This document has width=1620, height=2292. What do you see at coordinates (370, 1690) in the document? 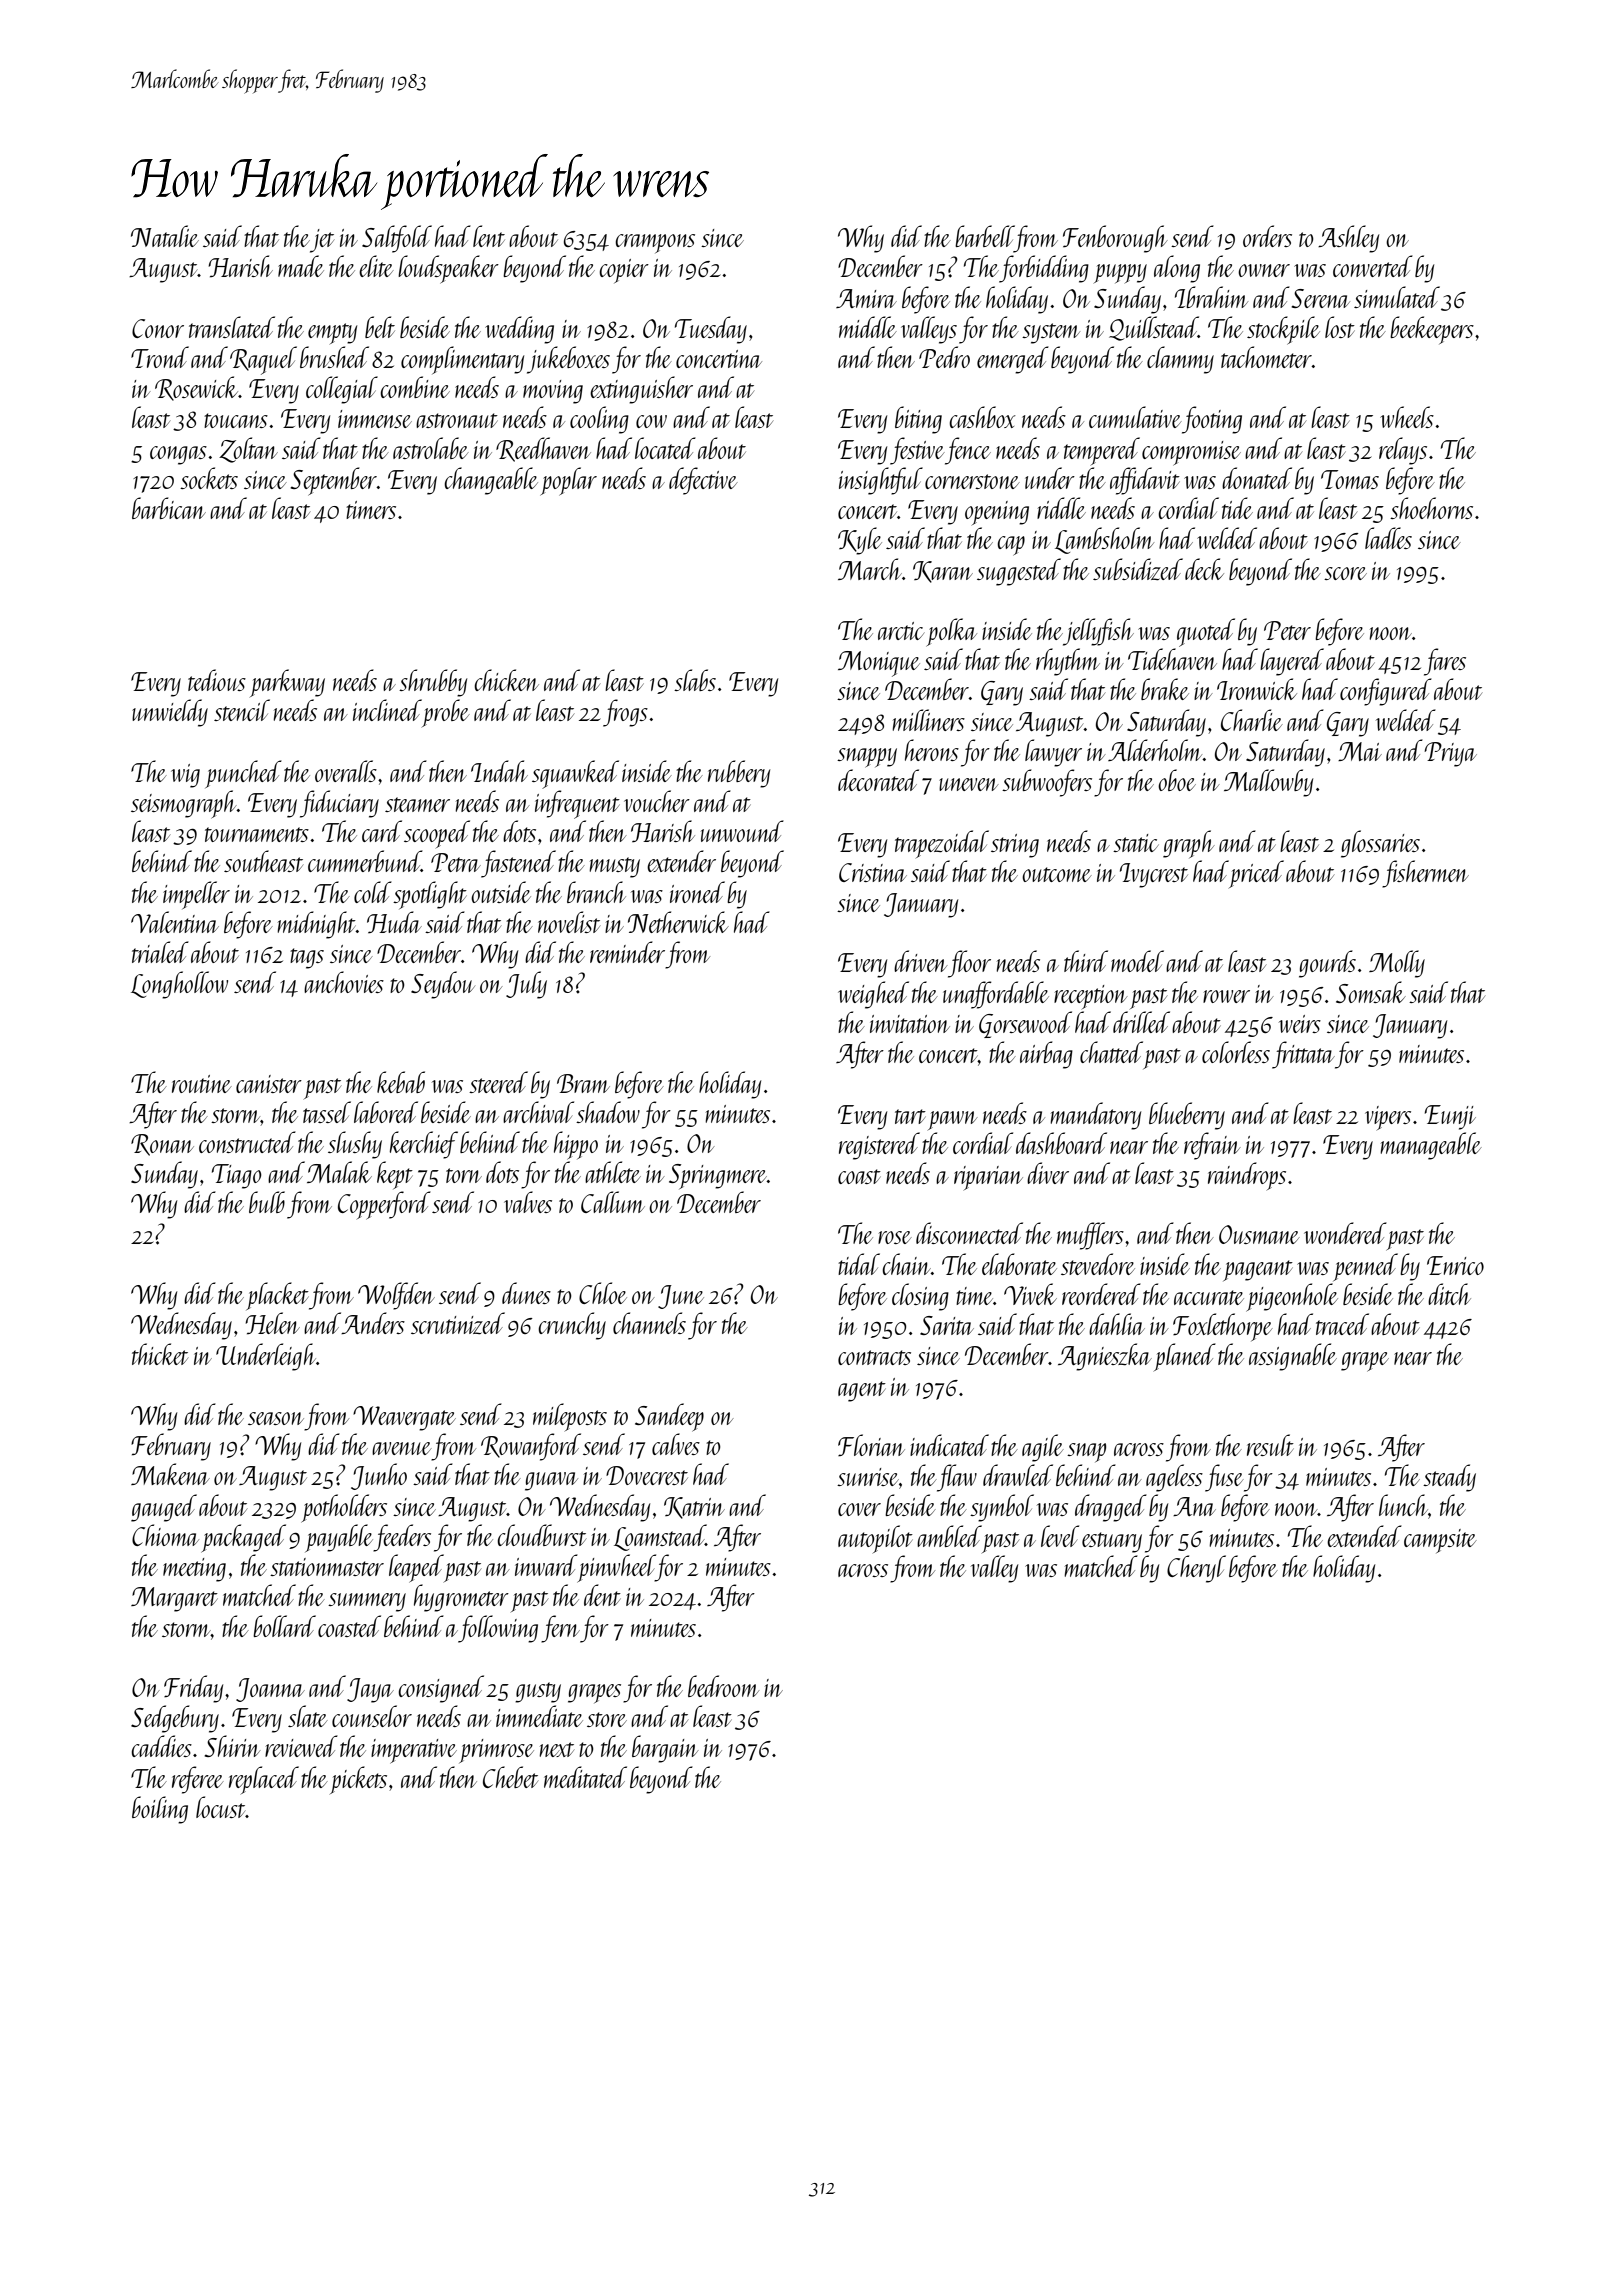
I see `Jaya` at bounding box center [370, 1690].
